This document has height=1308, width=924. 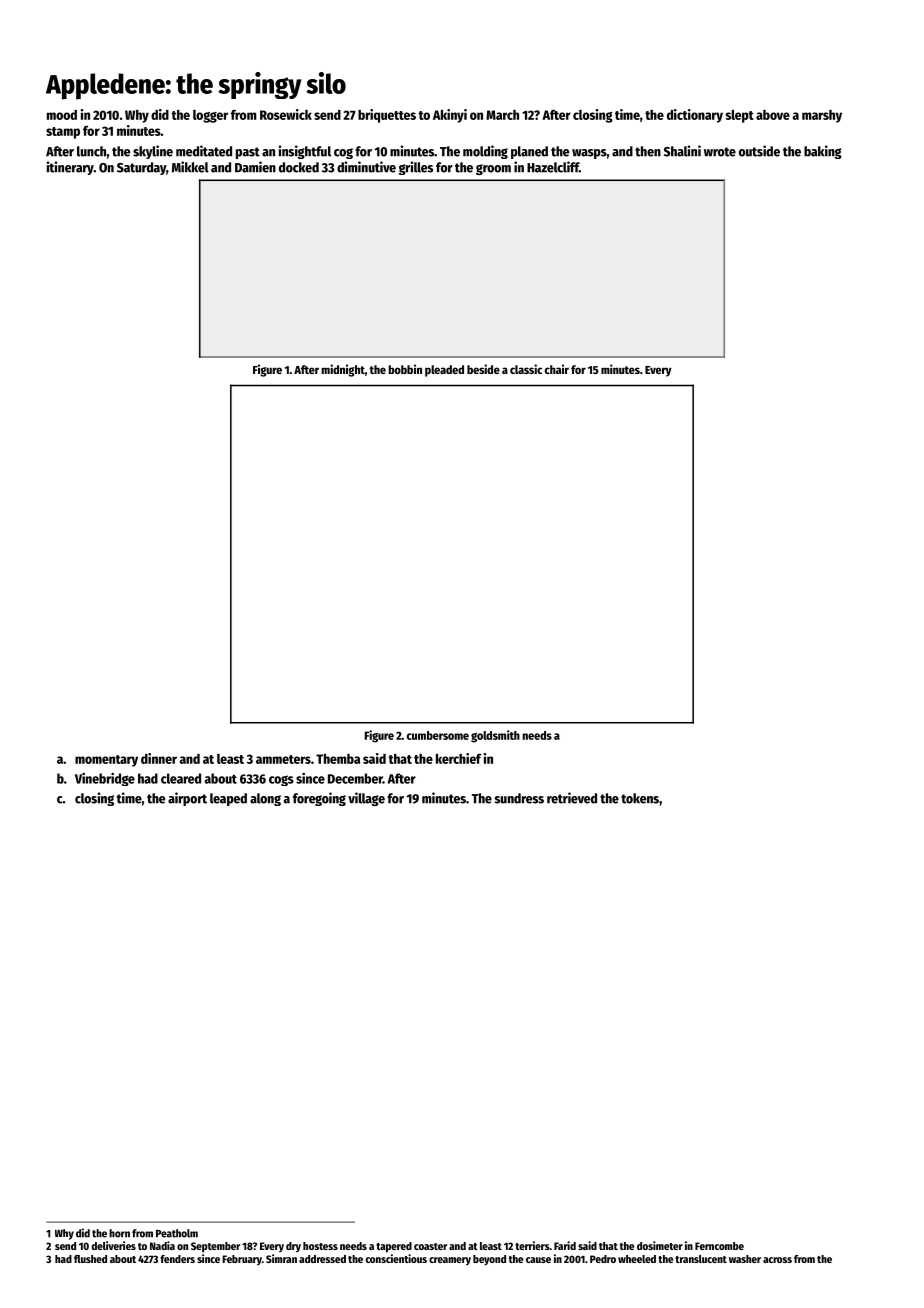 I want to click on bobbin, so click(x=405, y=369).
